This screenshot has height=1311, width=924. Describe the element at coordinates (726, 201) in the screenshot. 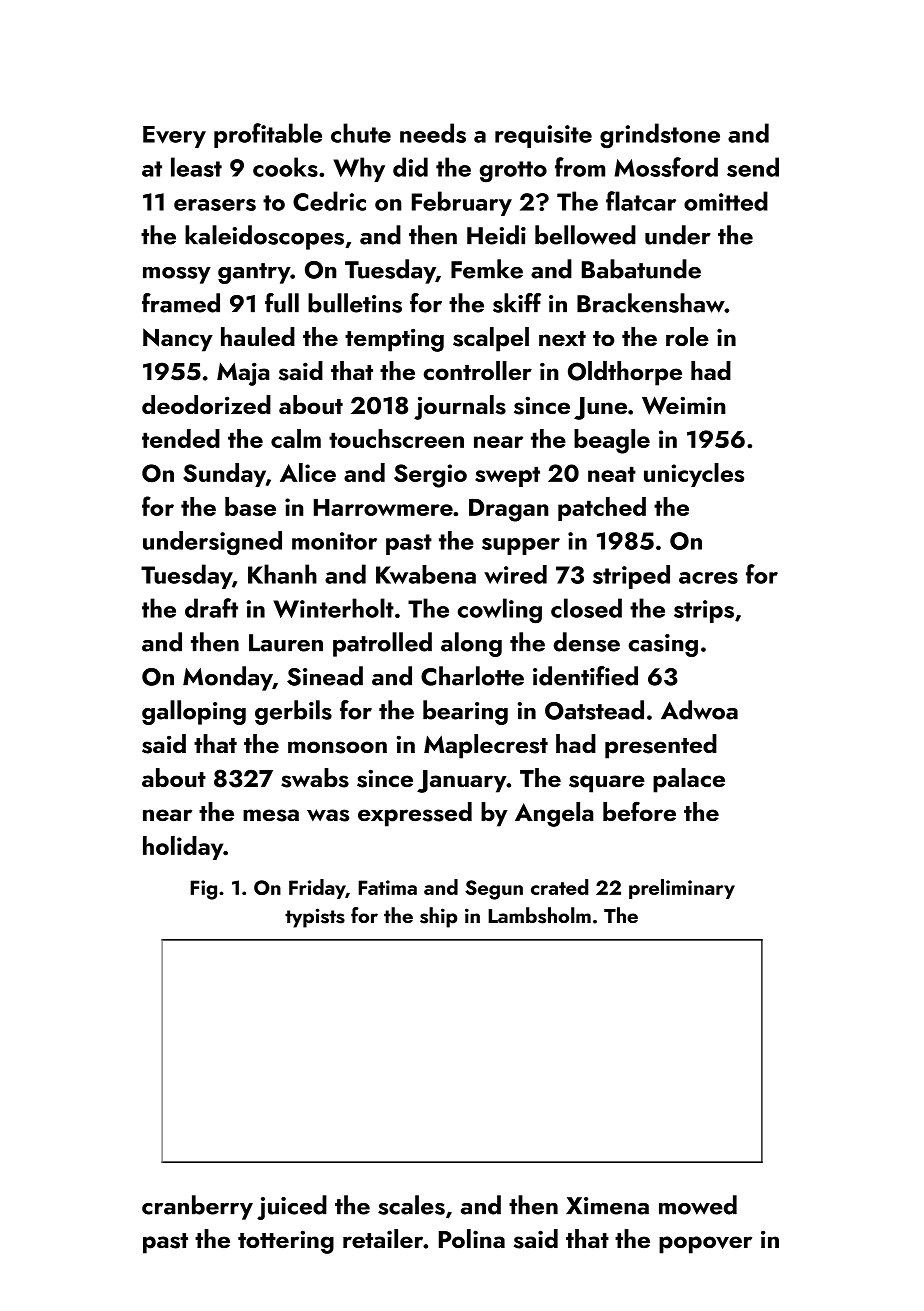

I see `omitted` at that location.
